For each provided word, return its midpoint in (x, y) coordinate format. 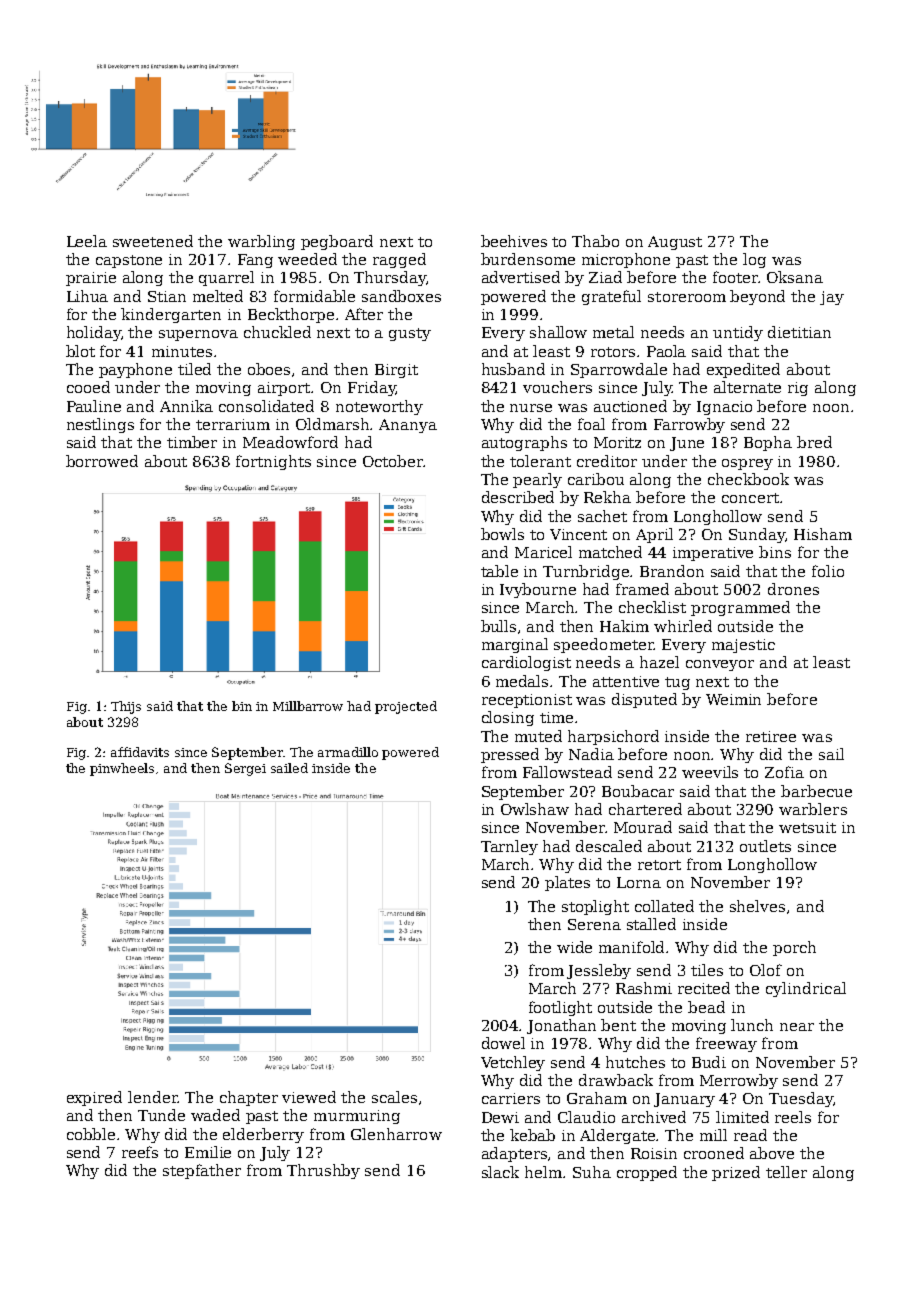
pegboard (337, 242)
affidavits (140, 752)
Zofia (784, 772)
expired (94, 1098)
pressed (510, 755)
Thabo (595, 241)
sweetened (153, 241)
